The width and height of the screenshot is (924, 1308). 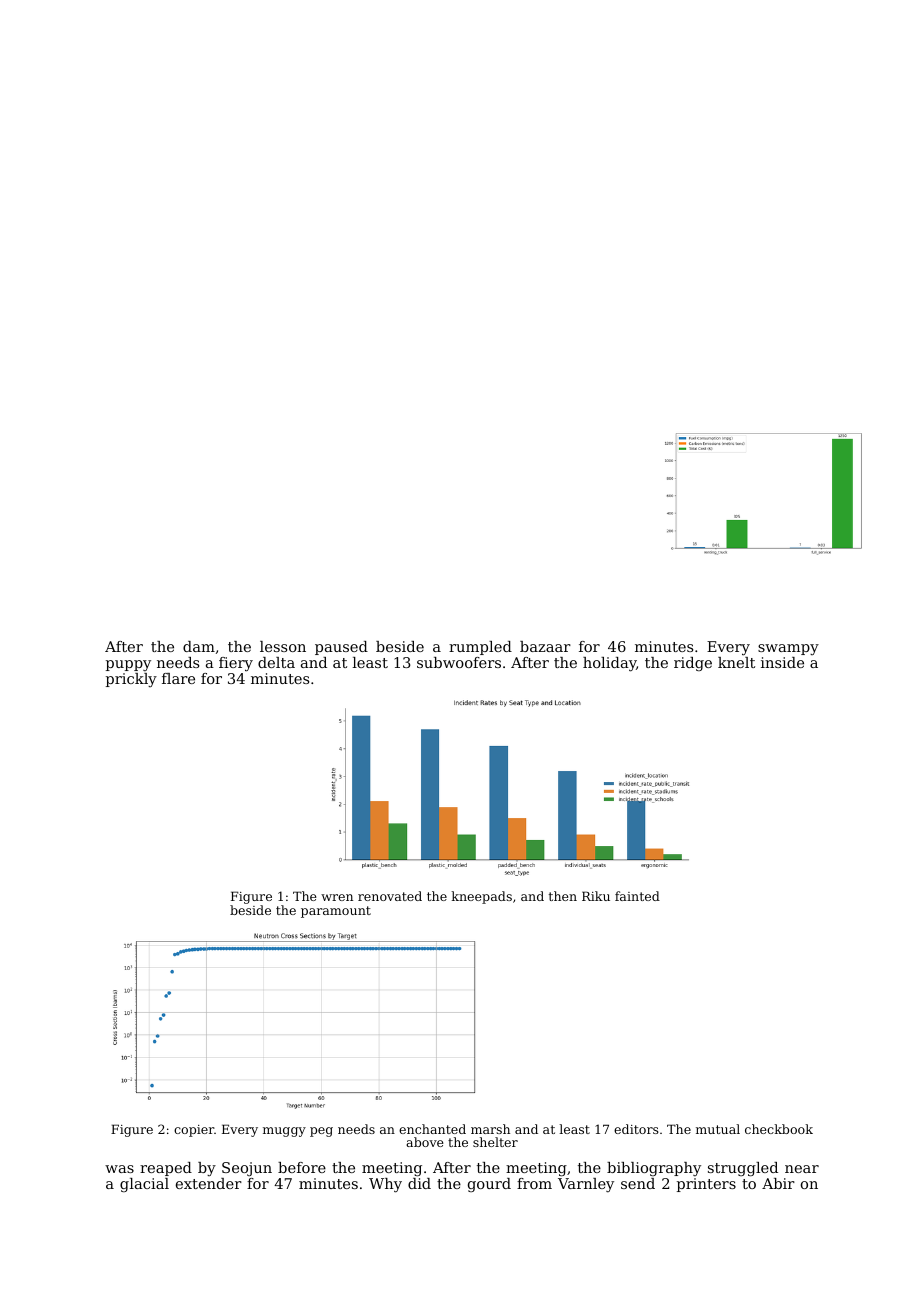 What do you see at coordinates (788, 649) in the screenshot?
I see `swampy` at bounding box center [788, 649].
